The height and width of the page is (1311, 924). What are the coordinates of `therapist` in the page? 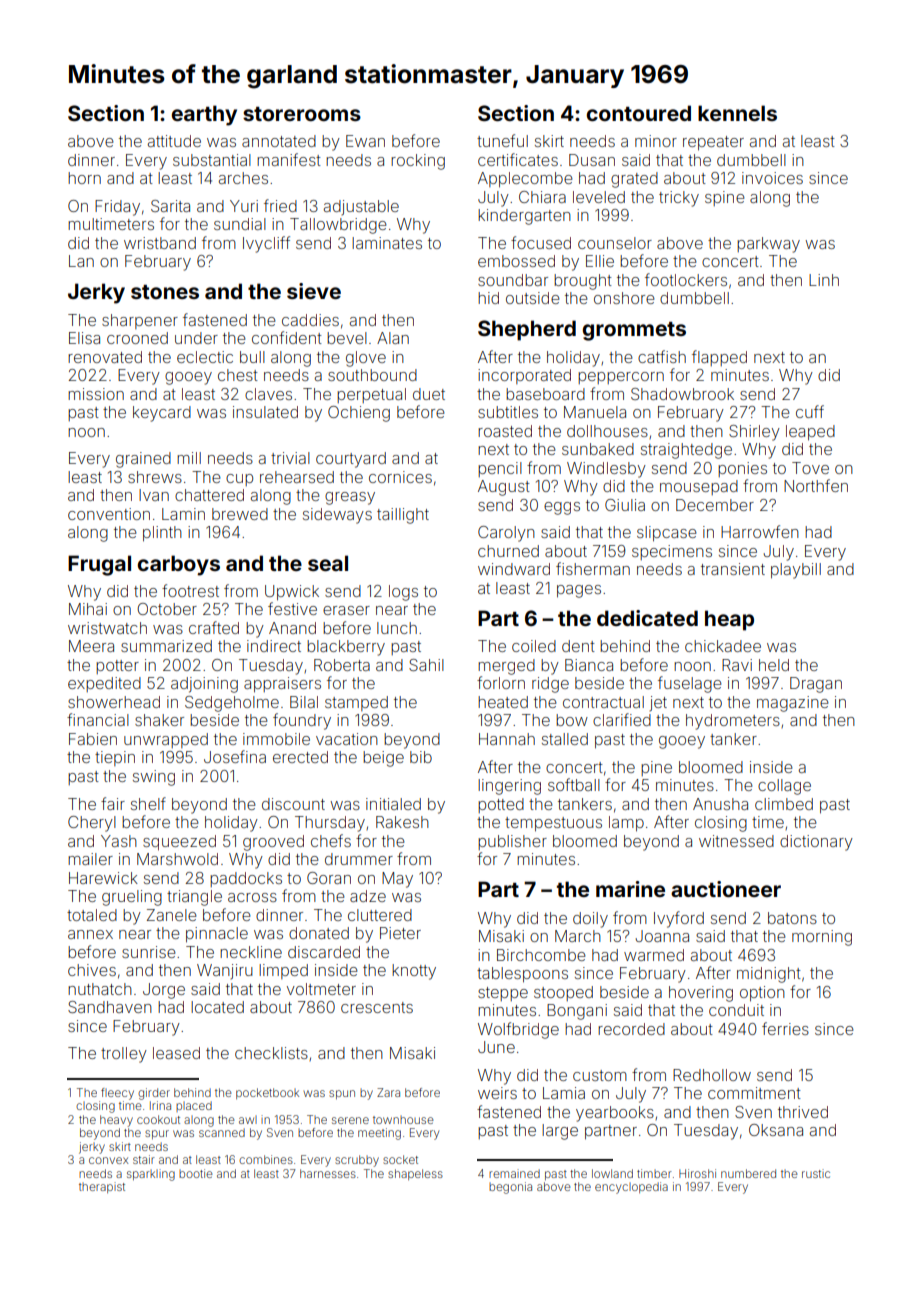 It's located at (102, 1187).
